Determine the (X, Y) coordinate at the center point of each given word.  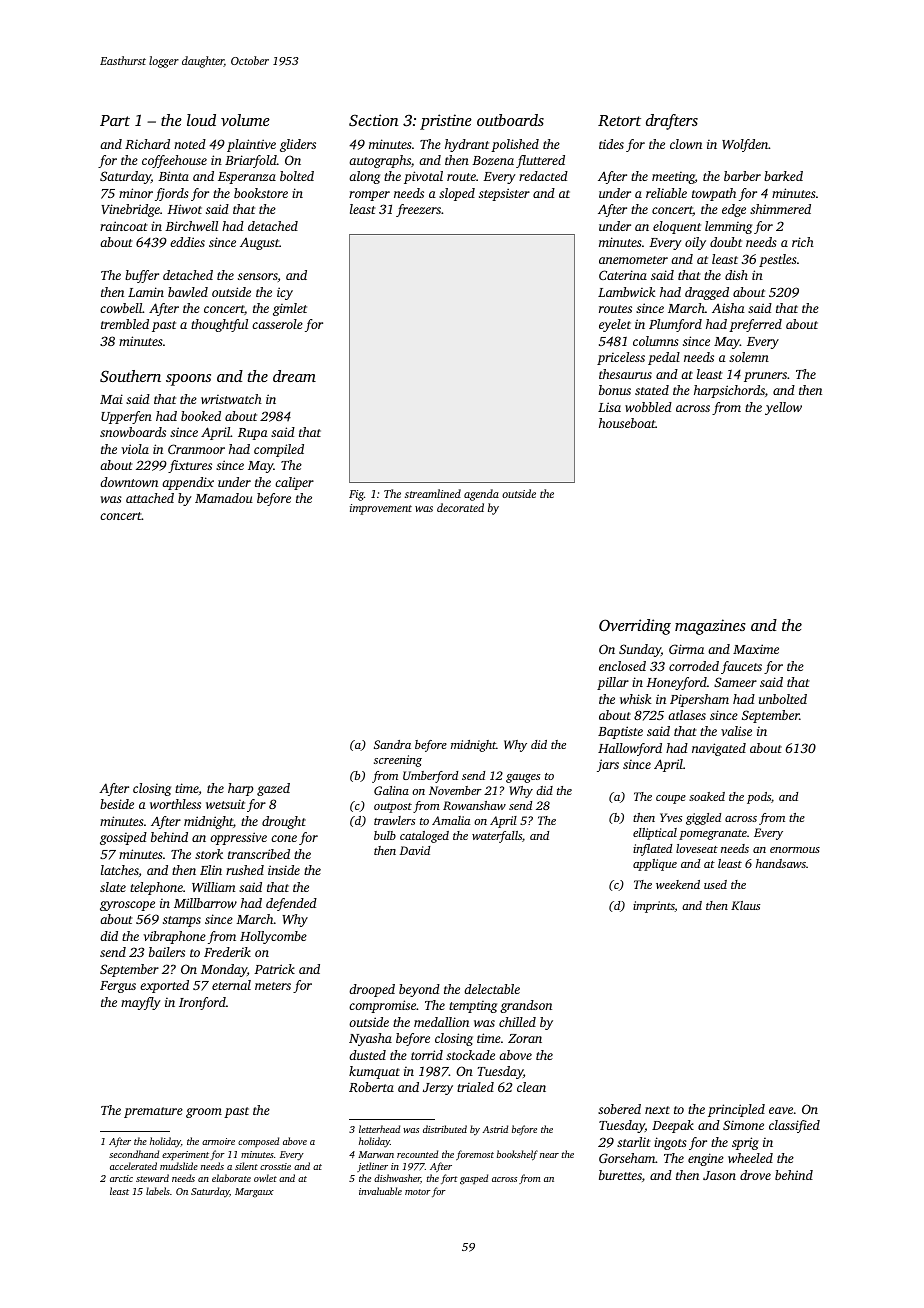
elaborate (231, 1178)
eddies (187, 242)
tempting (473, 1006)
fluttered (540, 161)
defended (291, 904)
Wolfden (745, 145)
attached (150, 498)
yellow (783, 408)
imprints (654, 907)
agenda (481, 495)
